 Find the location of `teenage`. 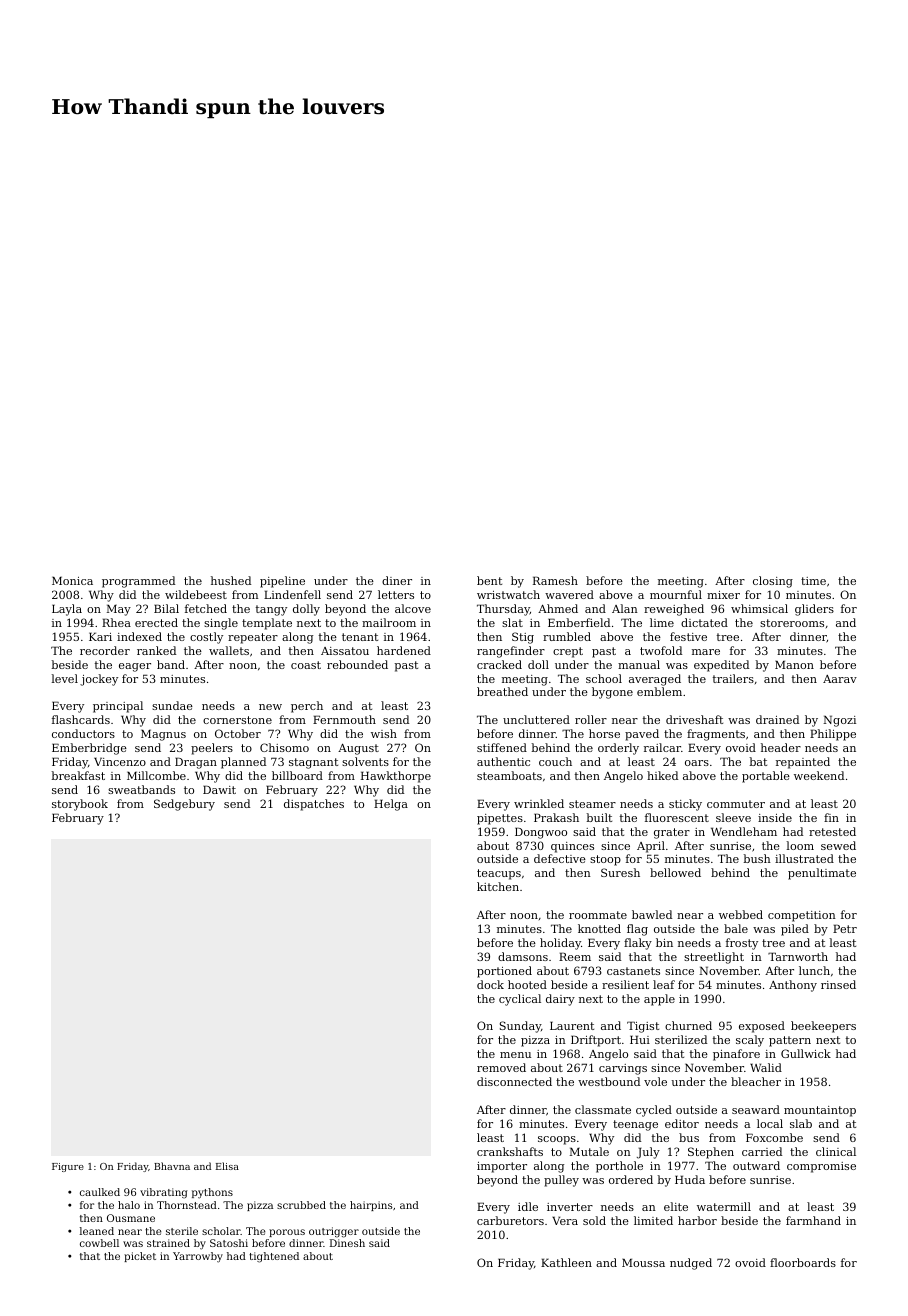

teenage is located at coordinates (635, 1125).
